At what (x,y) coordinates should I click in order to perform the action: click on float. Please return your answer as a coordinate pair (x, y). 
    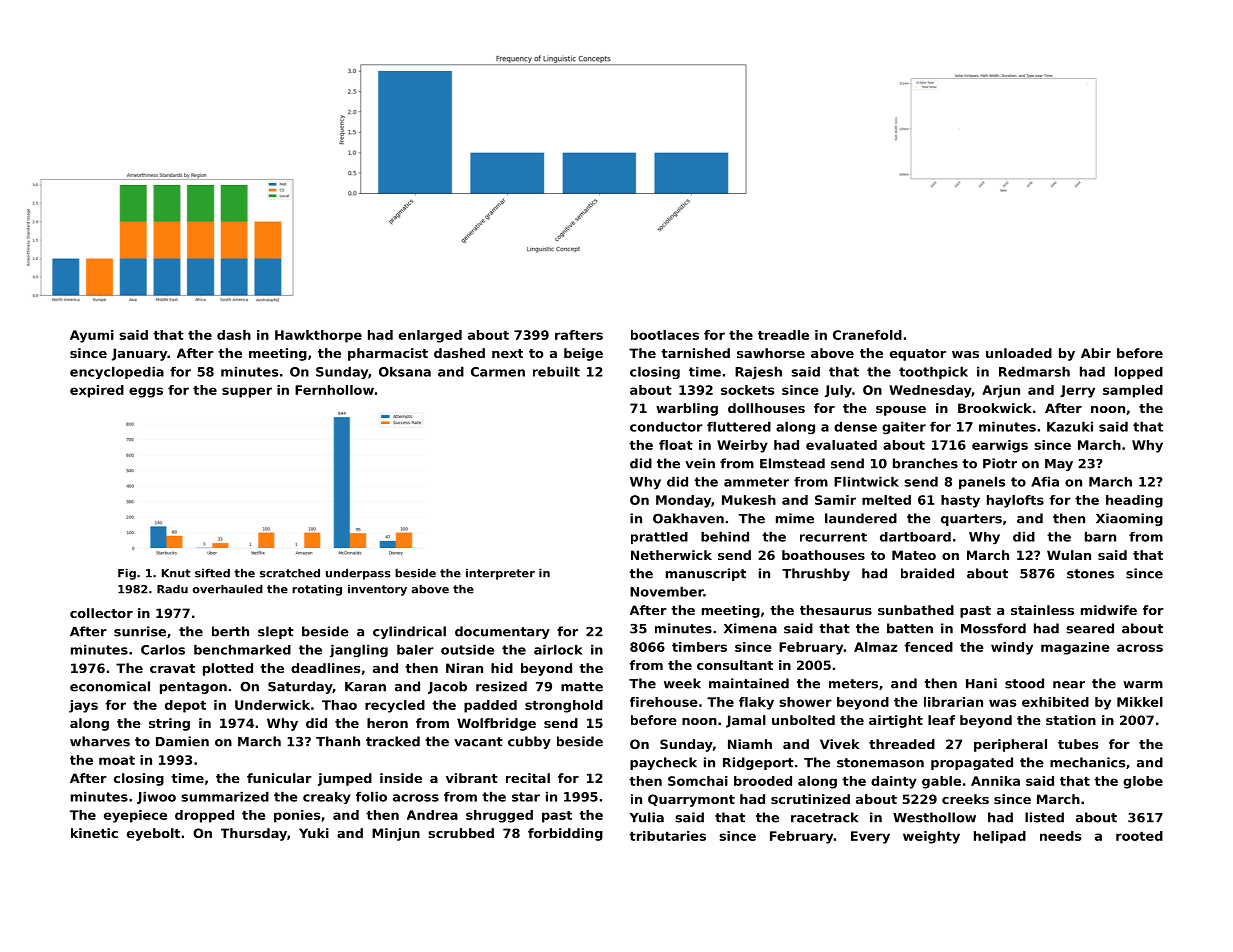
    Looking at the image, I should click on (676, 445).
